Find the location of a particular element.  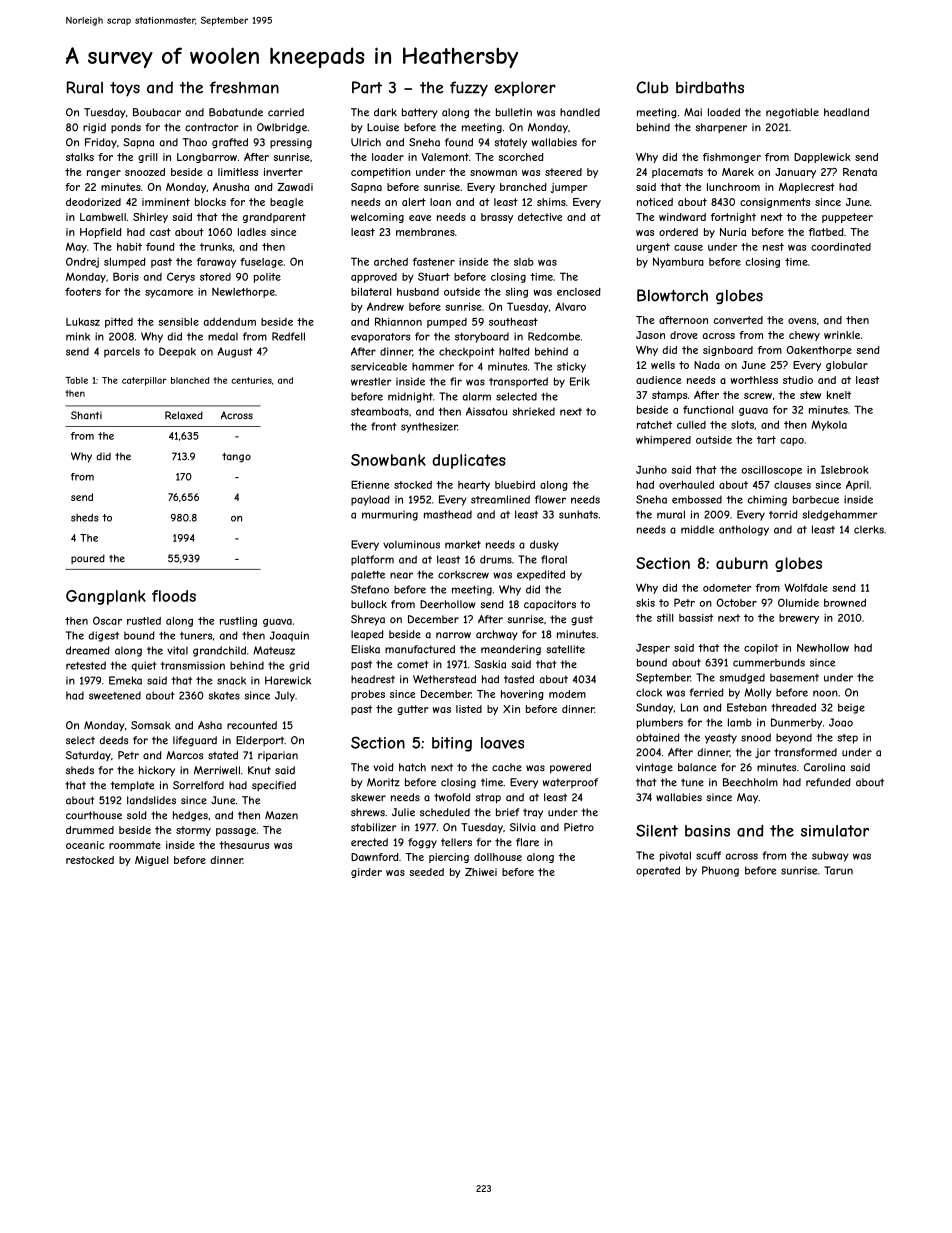

leaped is located at coordinates (367, 635).
